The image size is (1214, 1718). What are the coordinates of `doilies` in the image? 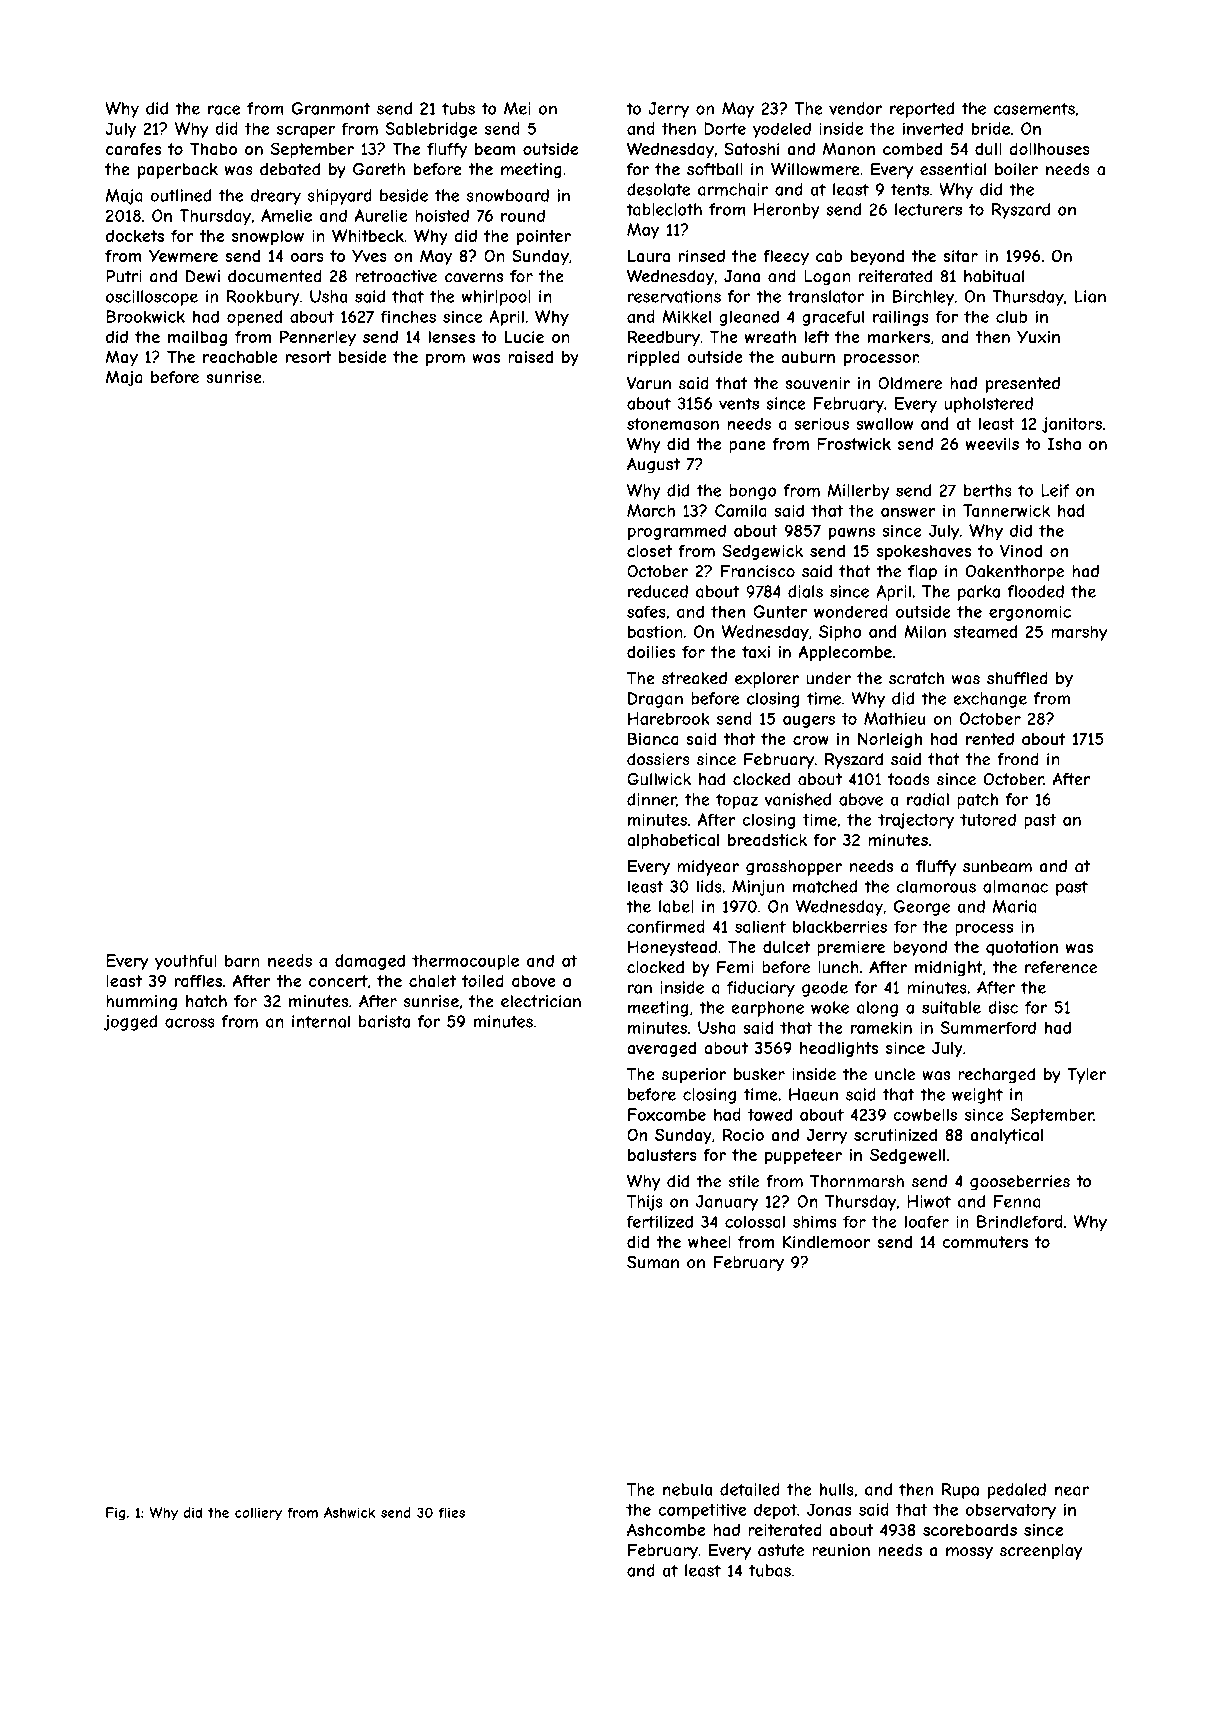 It's located at (651, 651).
